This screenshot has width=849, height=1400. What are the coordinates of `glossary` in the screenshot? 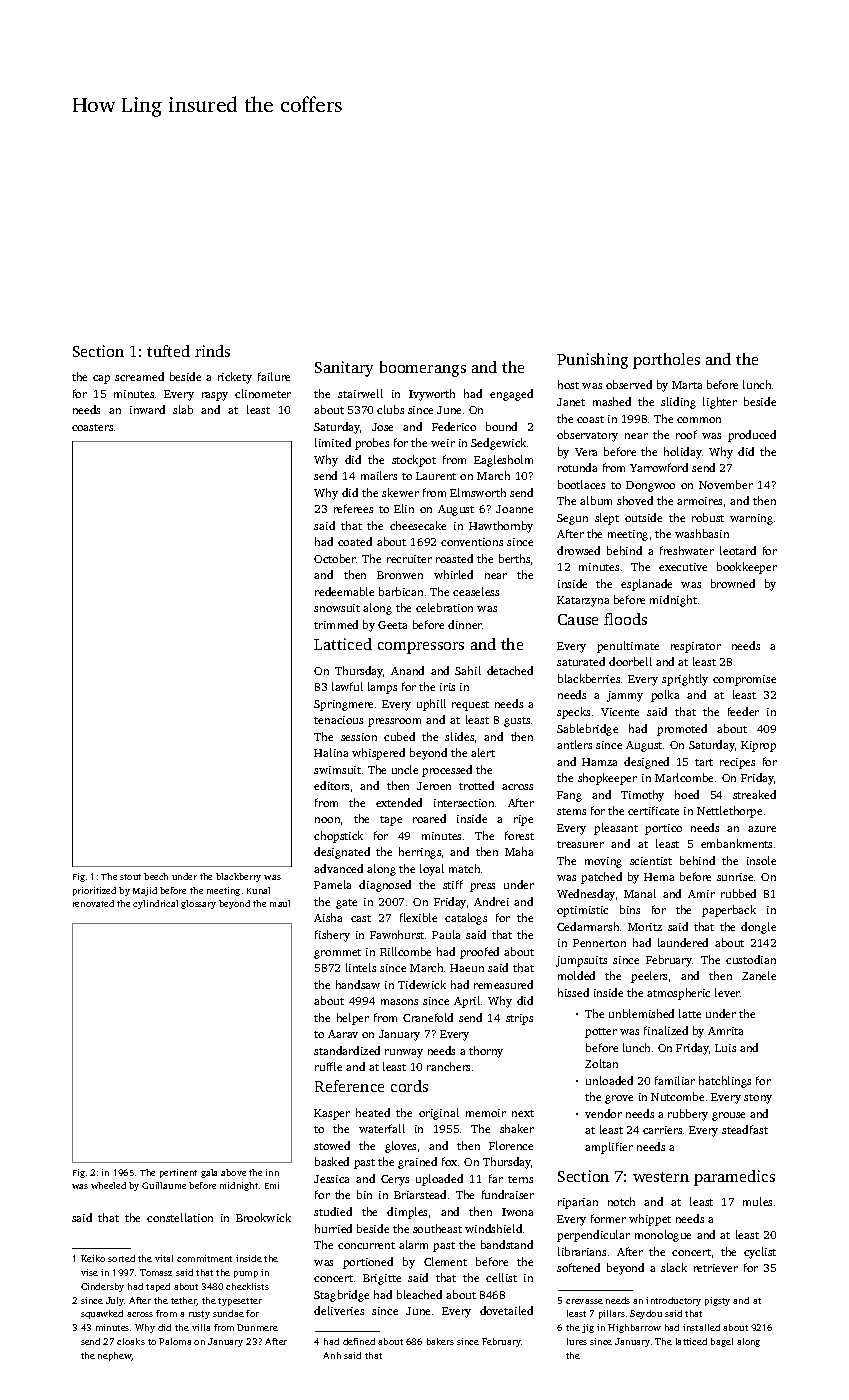 It's located at (198, 904).
